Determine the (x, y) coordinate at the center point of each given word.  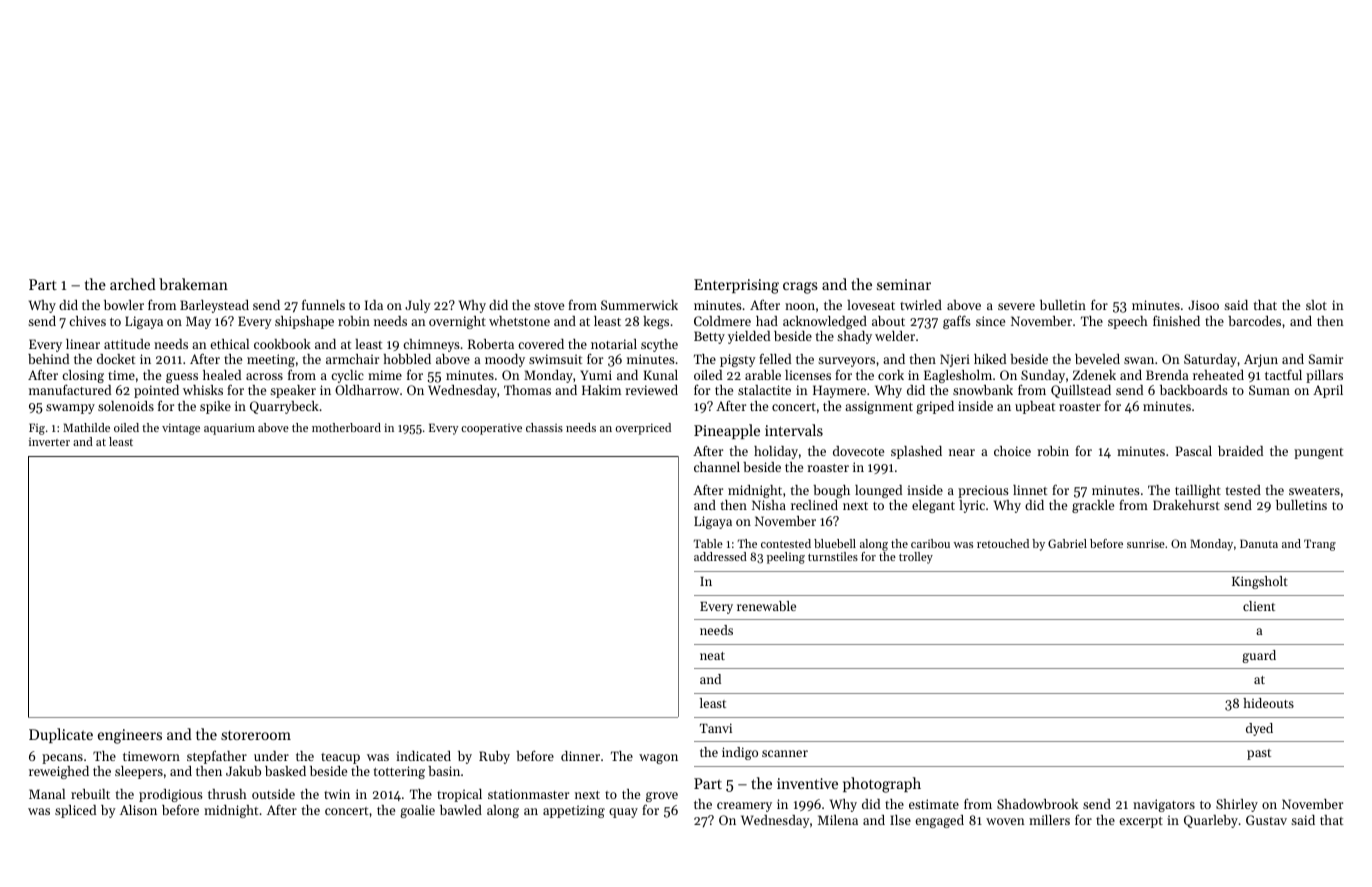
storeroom (256, 735)
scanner (785, 753)
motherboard (346, 427)
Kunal (660, 375)
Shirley (1237, 805)
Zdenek (1094, 375)
